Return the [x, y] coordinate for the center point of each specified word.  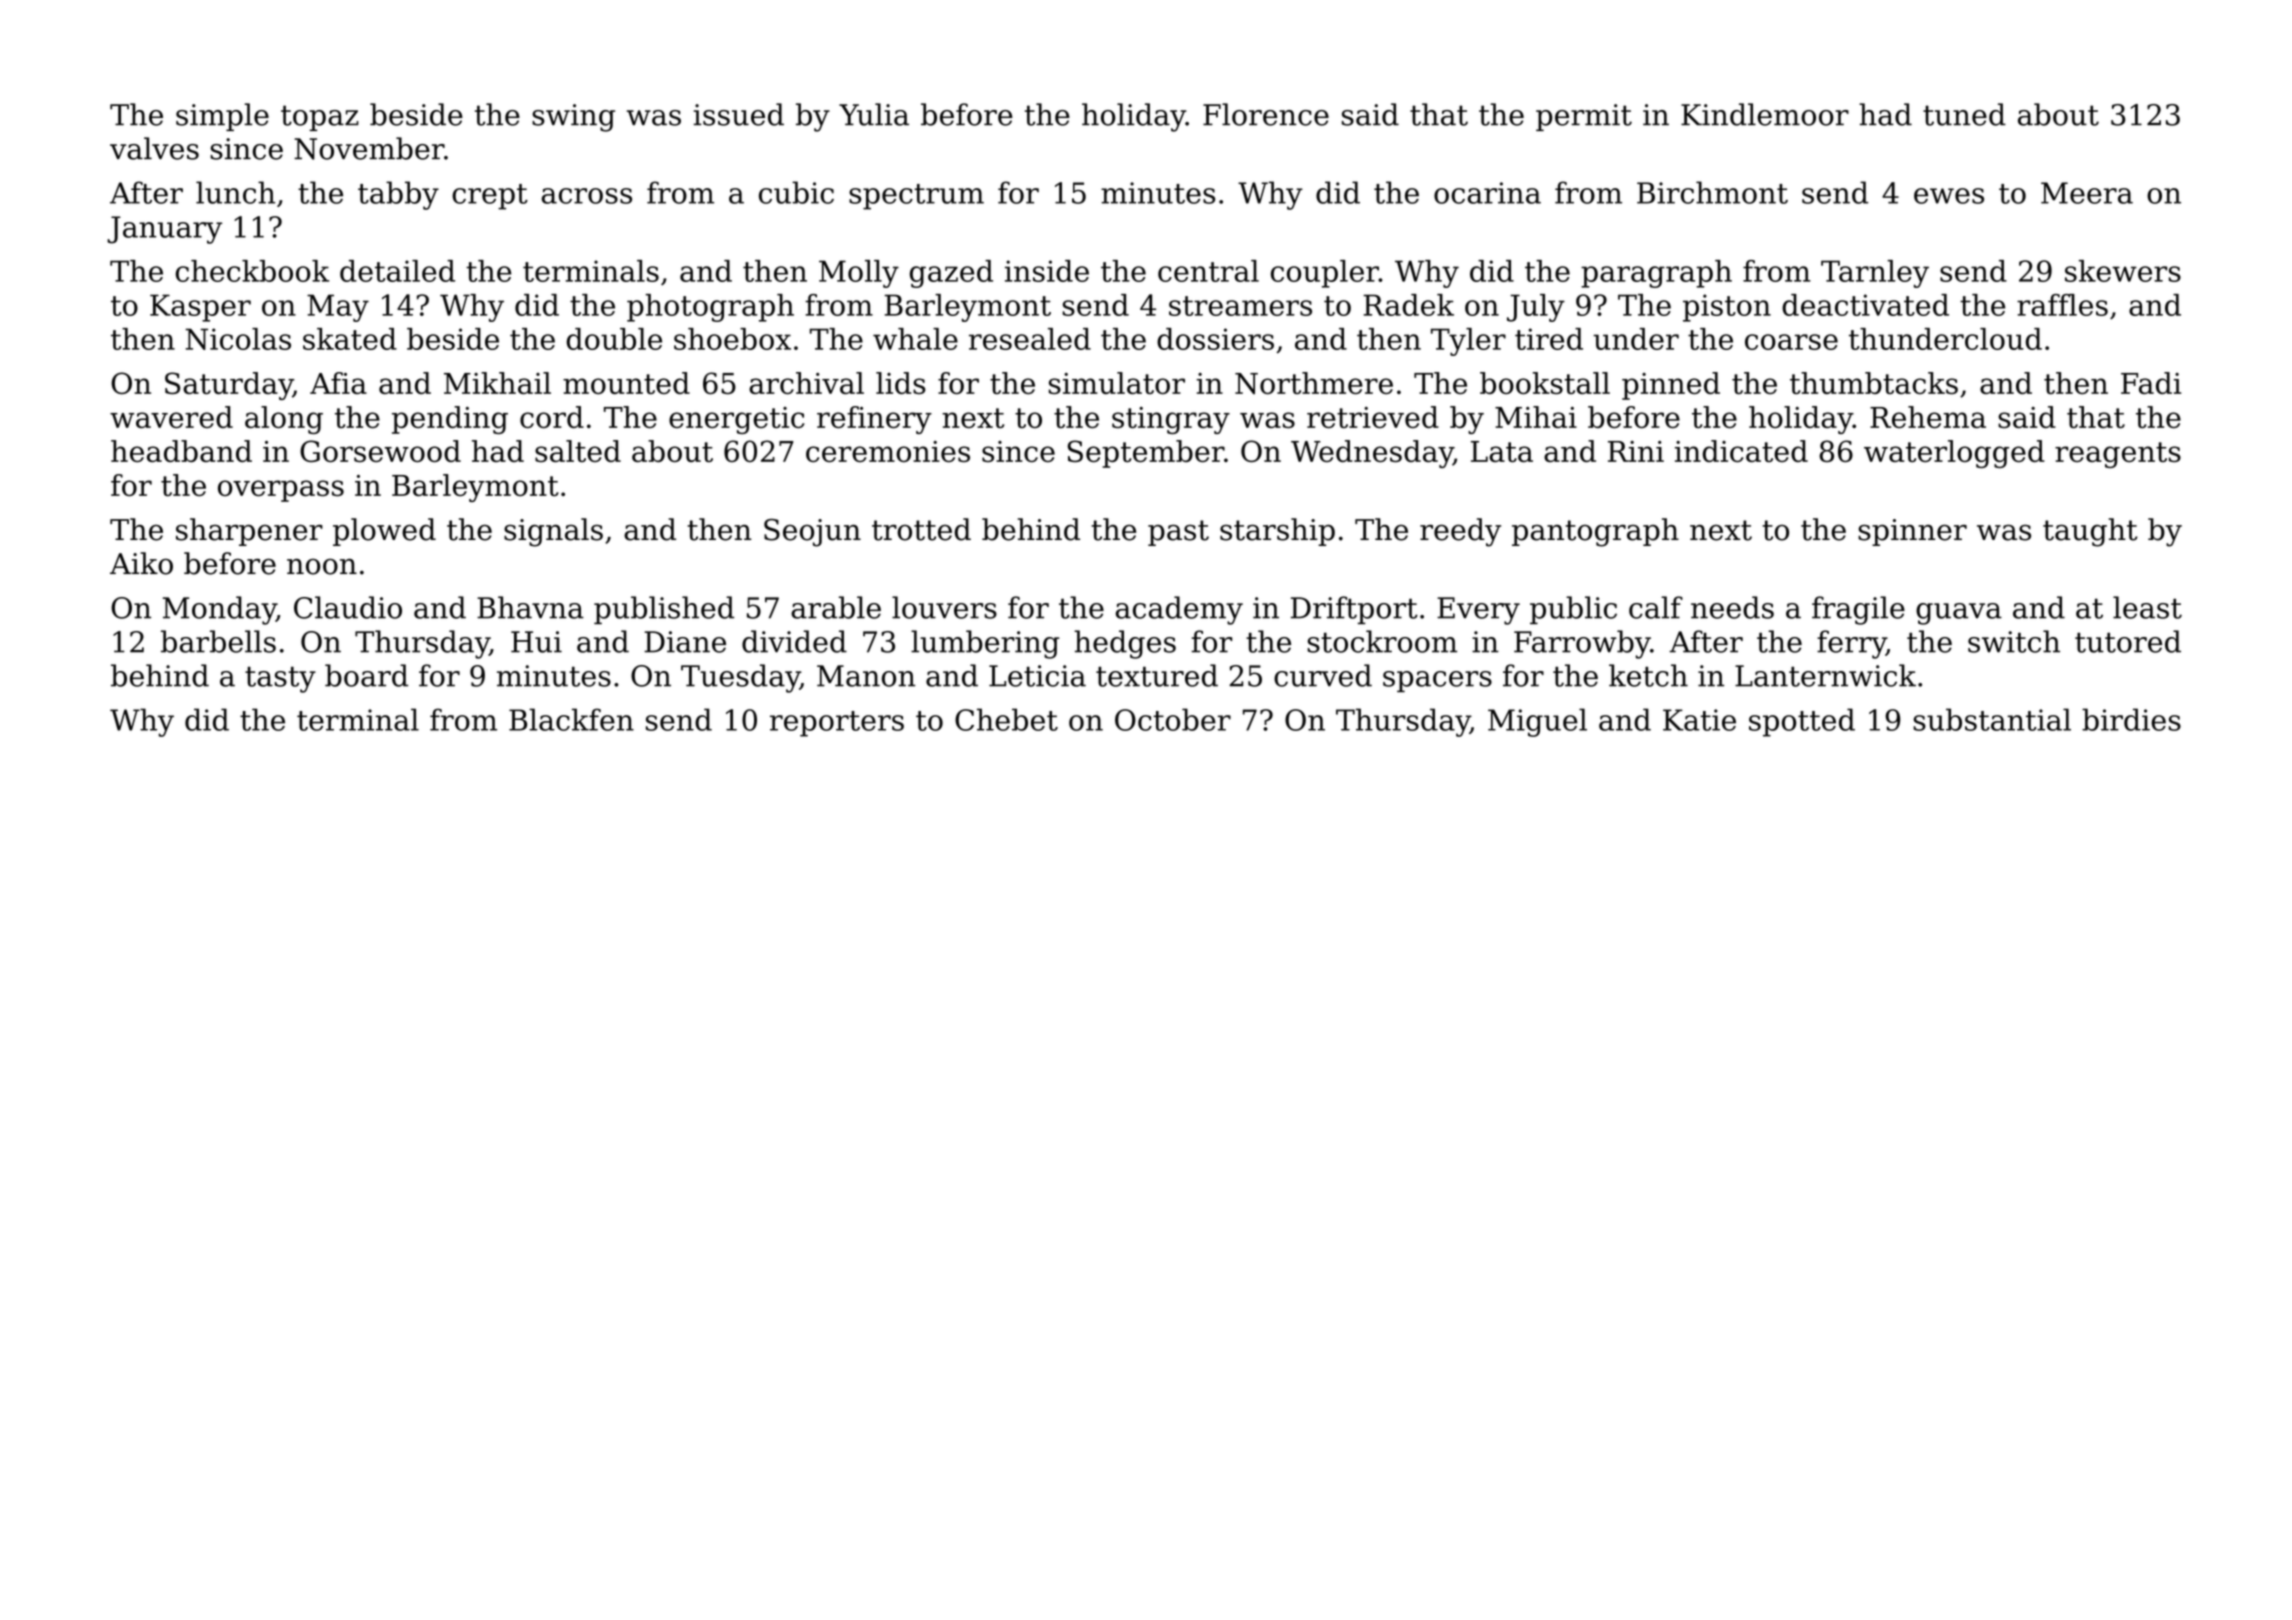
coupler [1325, 274]
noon [322, 566]
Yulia [874, 114]
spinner [1912, 532]
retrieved [1373, 417]
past [1178, 533]
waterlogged [1954, 454]
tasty [280, 679]
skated [350, 339]
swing [573, 118]
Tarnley [1875, 274]
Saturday [229, 386]
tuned [1964, 114]
